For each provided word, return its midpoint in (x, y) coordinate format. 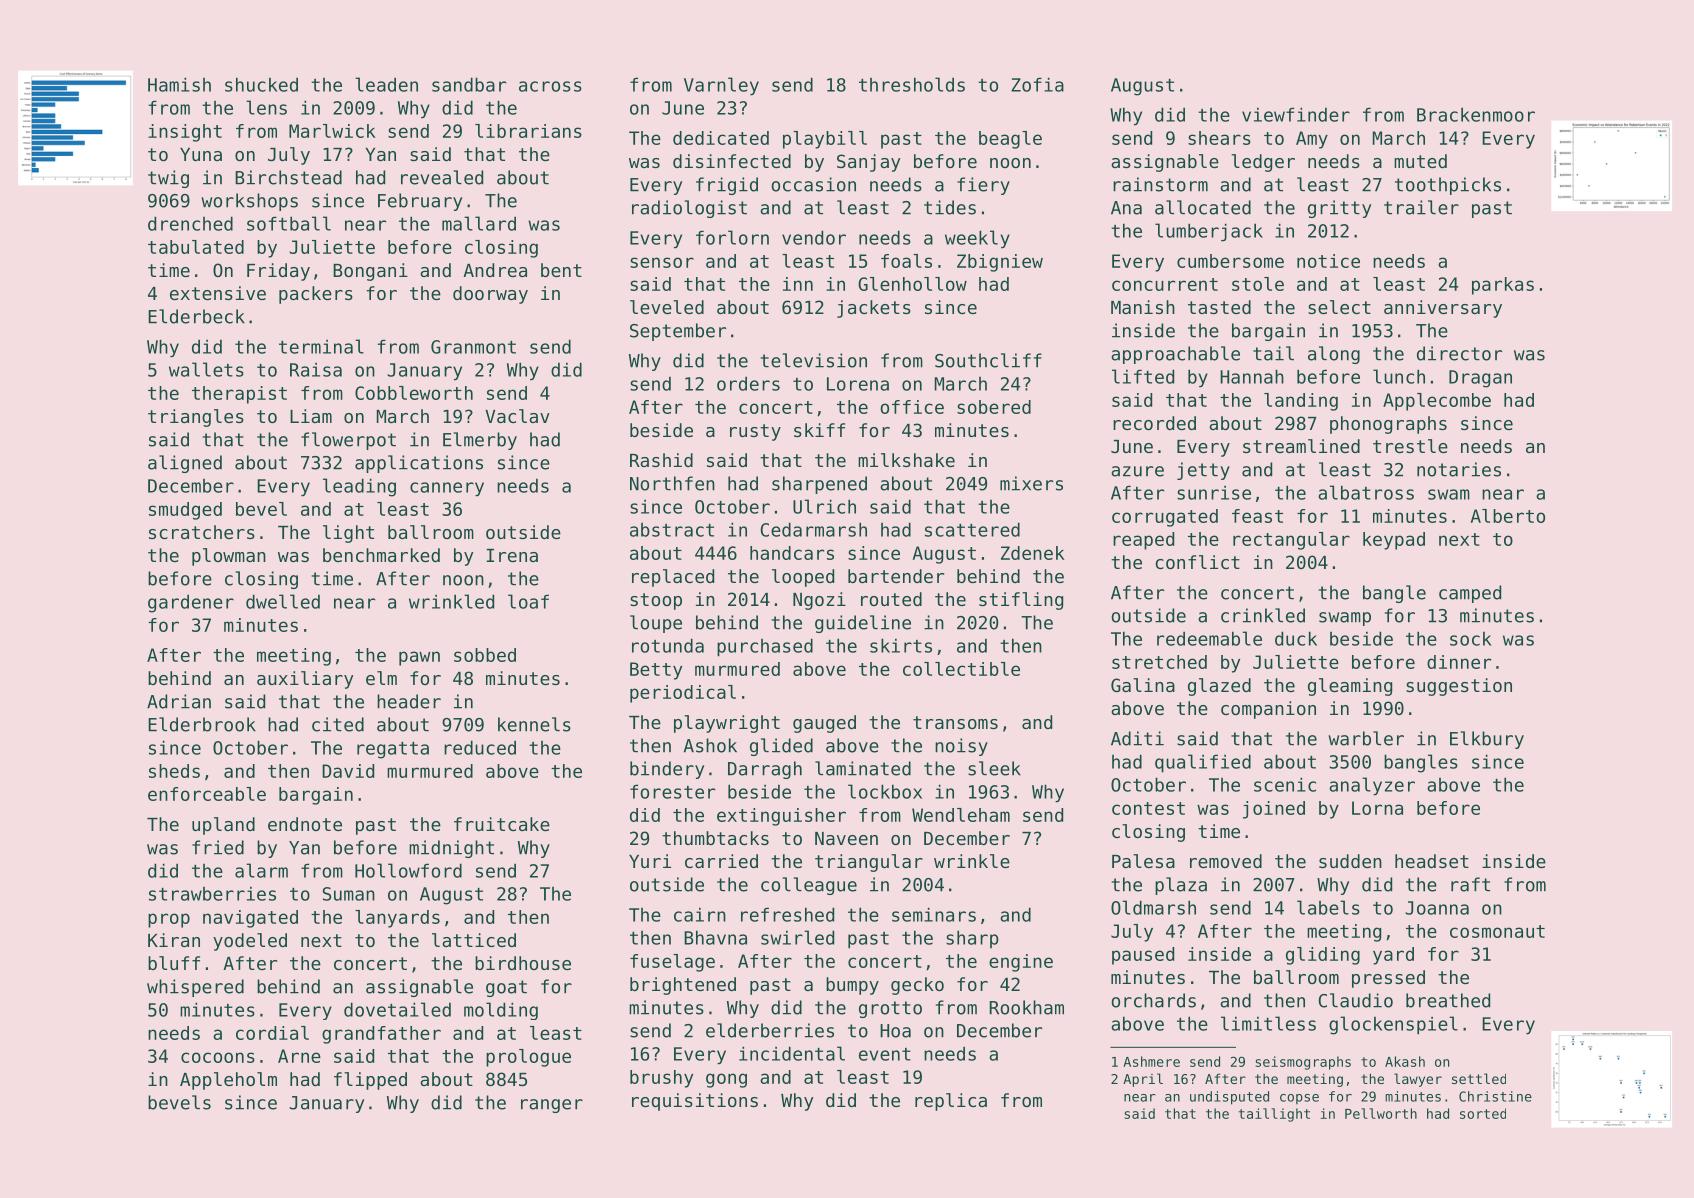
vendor (814, 237)
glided (781, 747)
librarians (528, 131)
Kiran (174, 940)
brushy (661, 1079)
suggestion (1459, 687)
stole (1258, 284)
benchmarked (381, 555)
